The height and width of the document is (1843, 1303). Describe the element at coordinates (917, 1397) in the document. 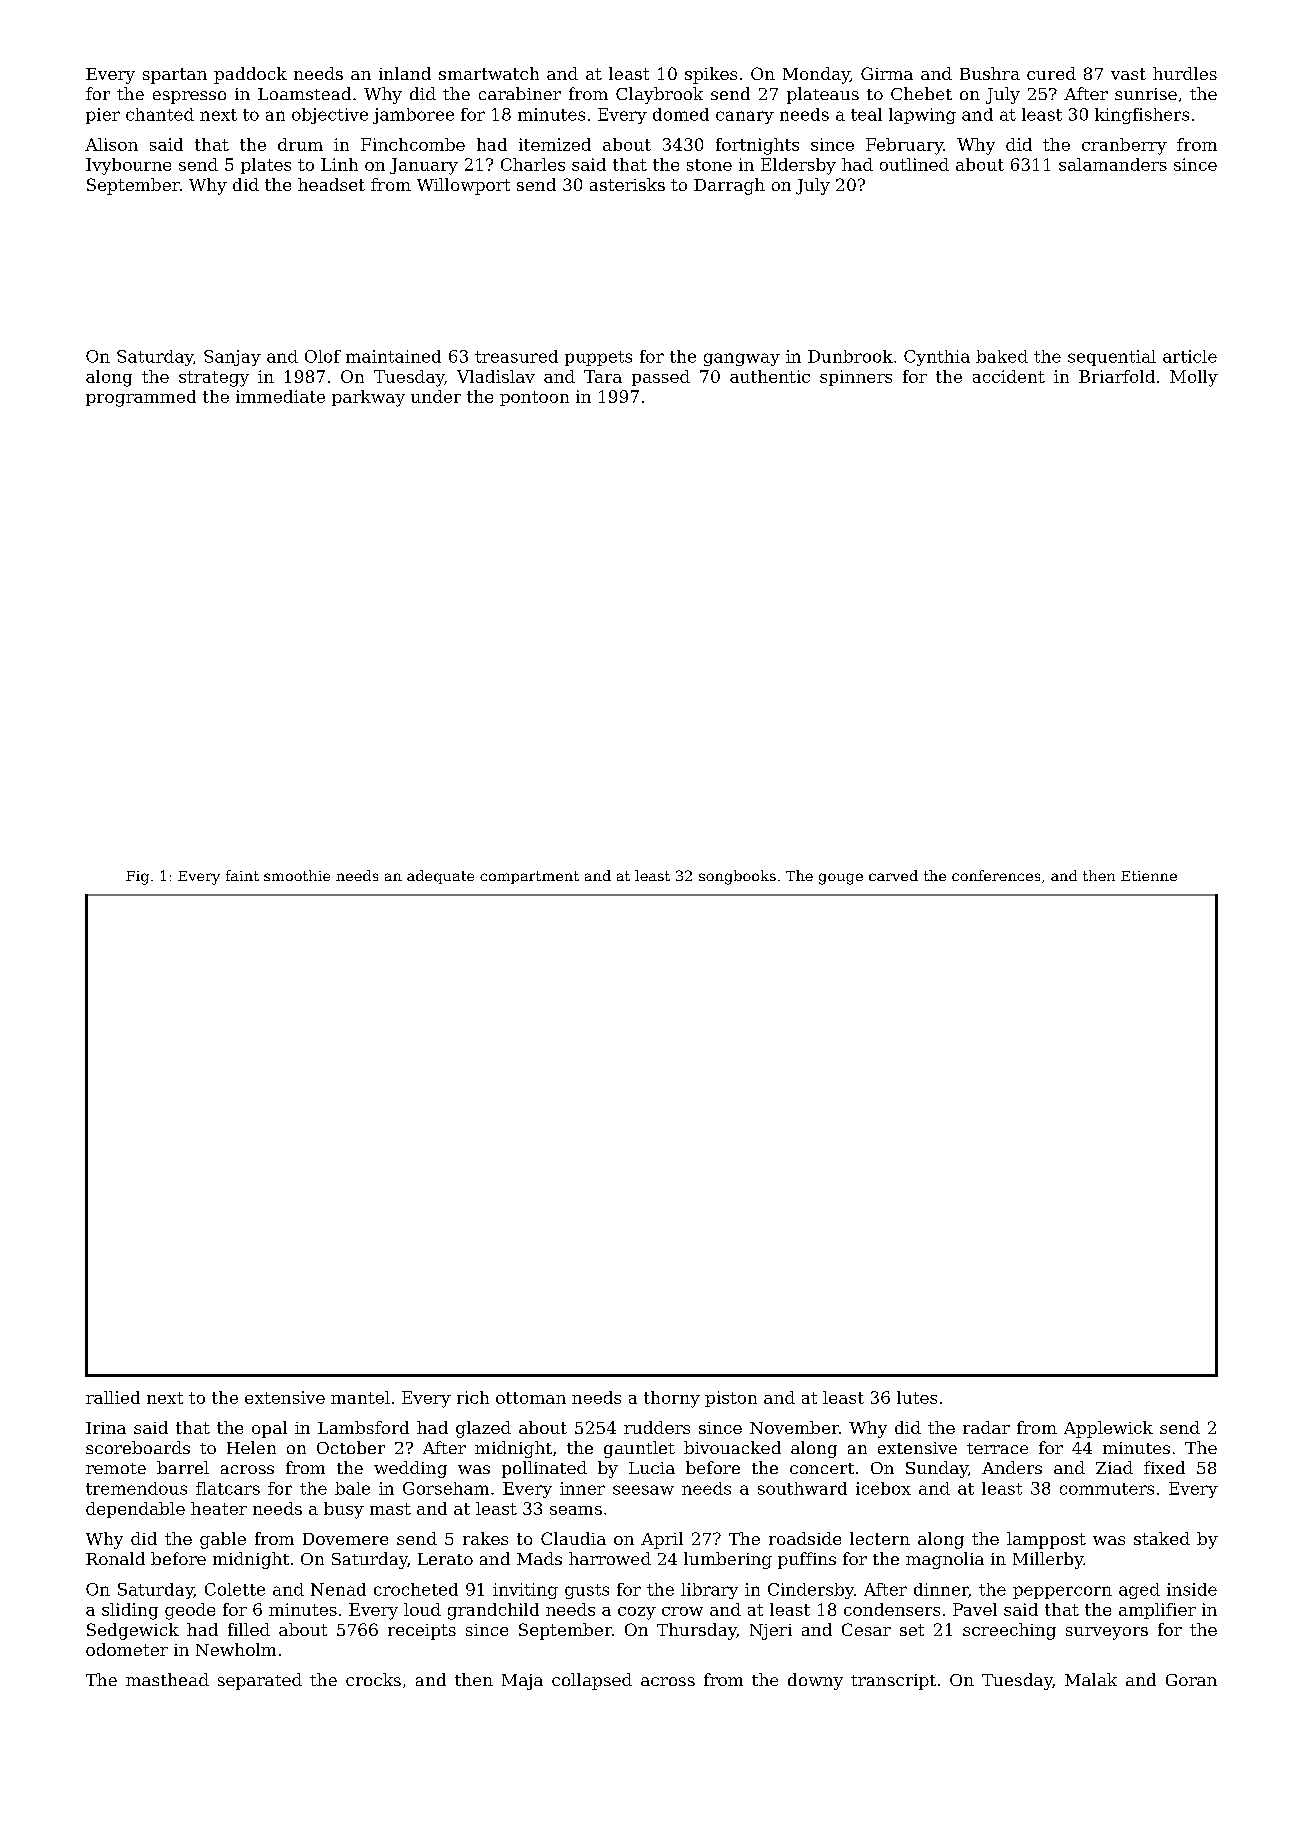

I see `lutes` at that location.
